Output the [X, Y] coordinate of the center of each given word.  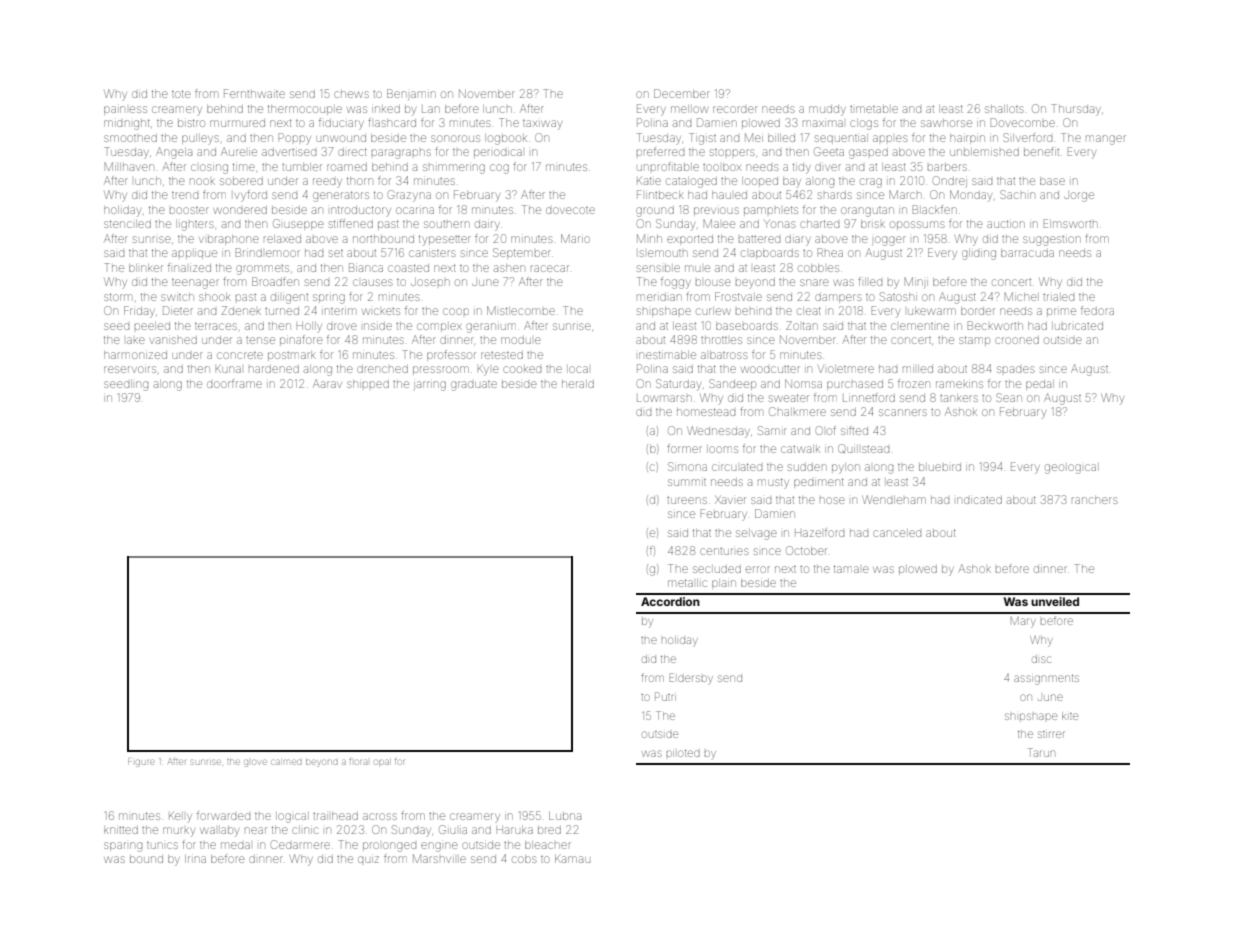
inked [386, 109]
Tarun [1041, 752]
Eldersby [691, 678]
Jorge [1079, 197]
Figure [141, 762]
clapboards [770, 254]
